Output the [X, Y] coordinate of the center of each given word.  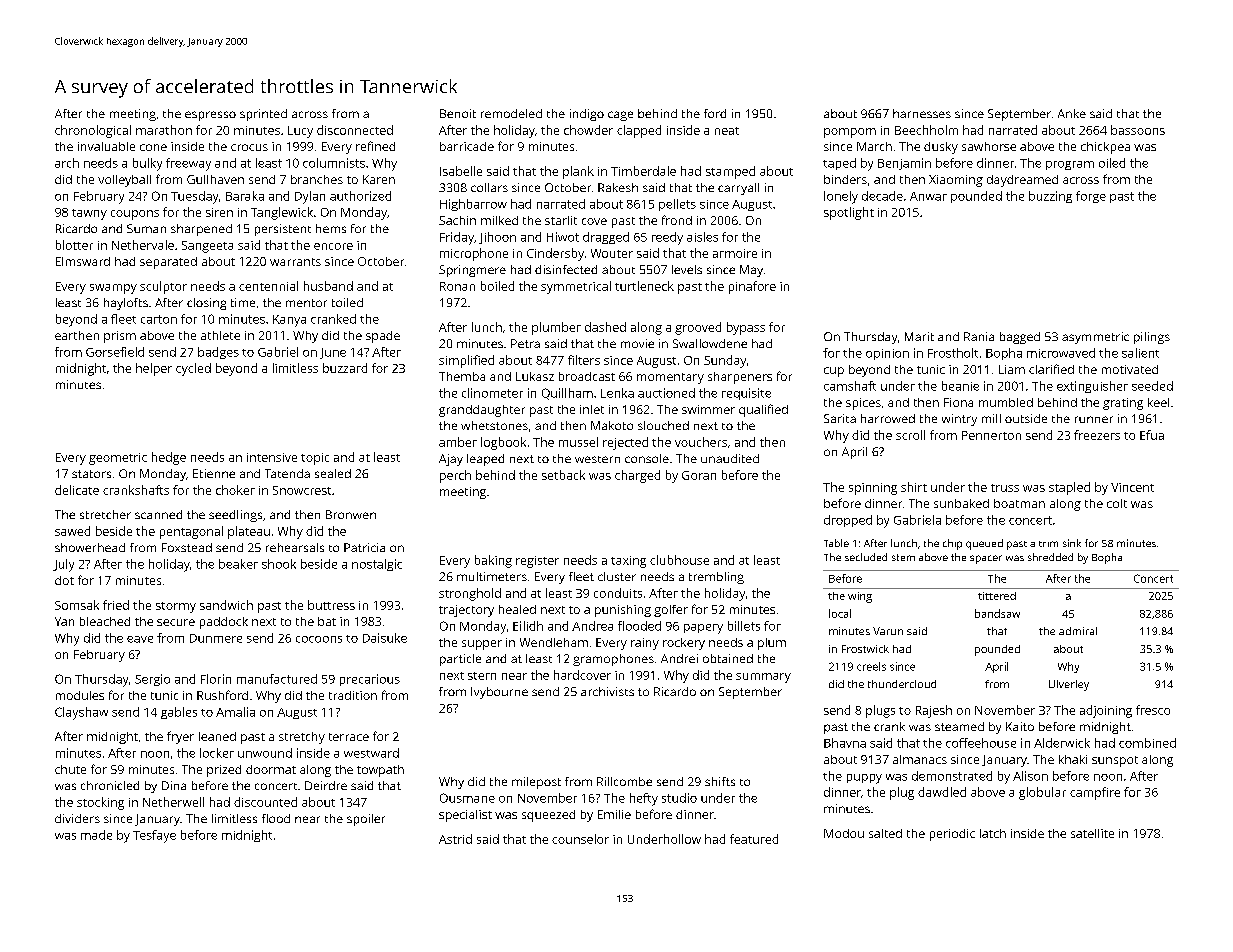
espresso [210, 116]
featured [754, 839]
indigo [587, 115]
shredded [1050, 557]
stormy [176, 607]
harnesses [922, 113]
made [96, 835]
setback [563, 475]
